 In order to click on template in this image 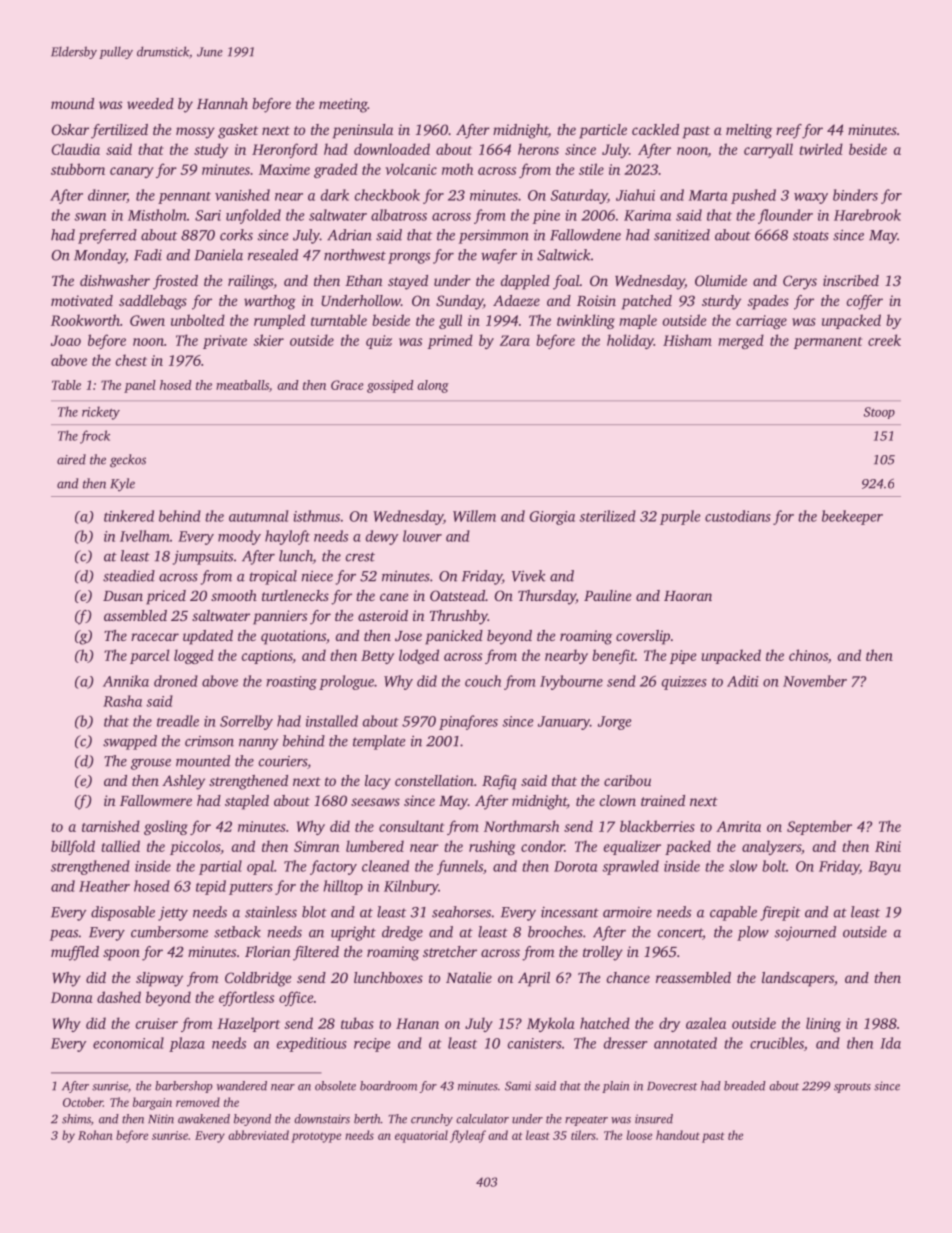, I will do `click(379, 742)`.
